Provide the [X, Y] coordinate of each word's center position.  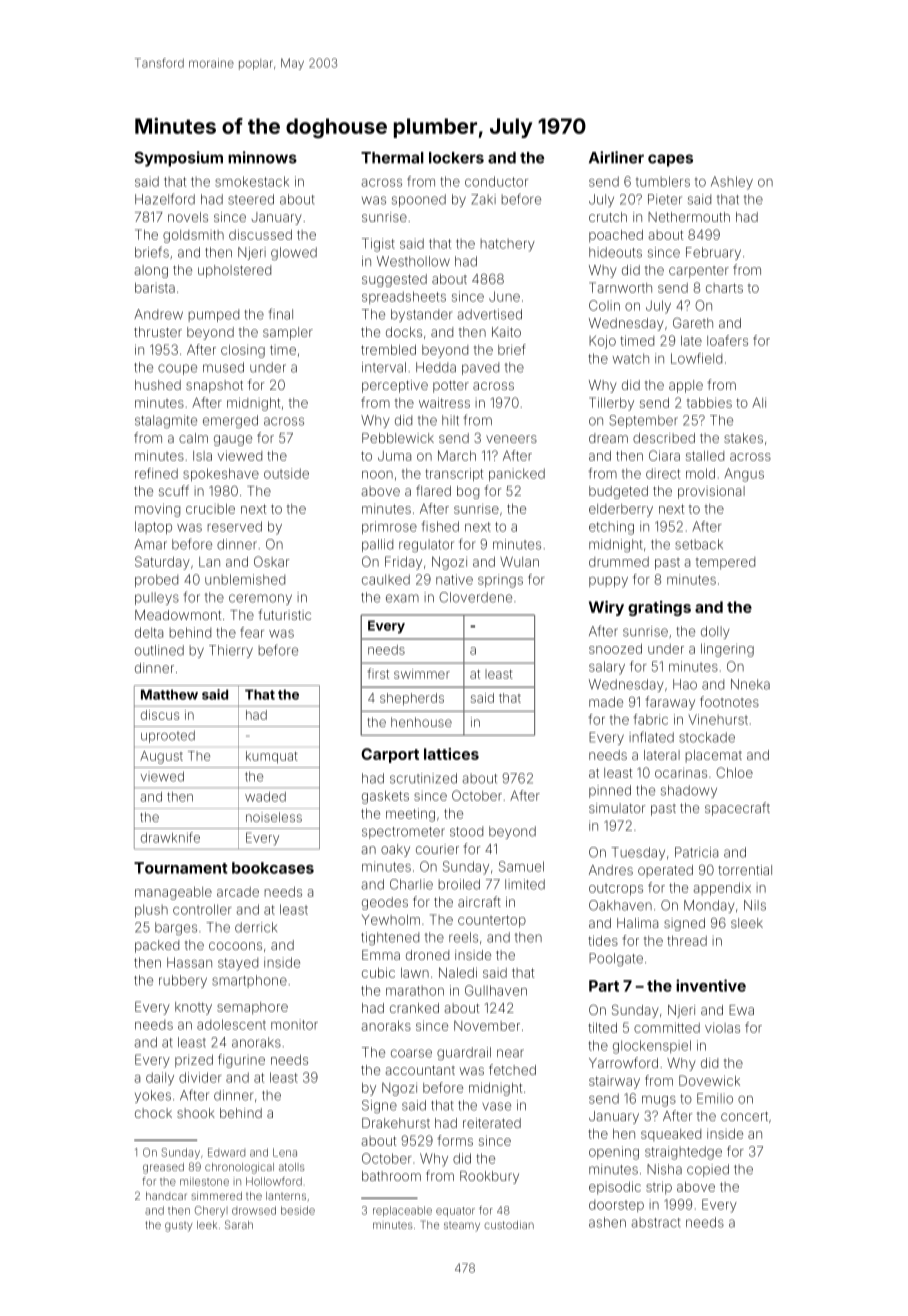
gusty [179, 1227]
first [378, 673]
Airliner [616, 157]
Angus [744, 475]
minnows [262, 157]
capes [670, 160]
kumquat [272, 757]
